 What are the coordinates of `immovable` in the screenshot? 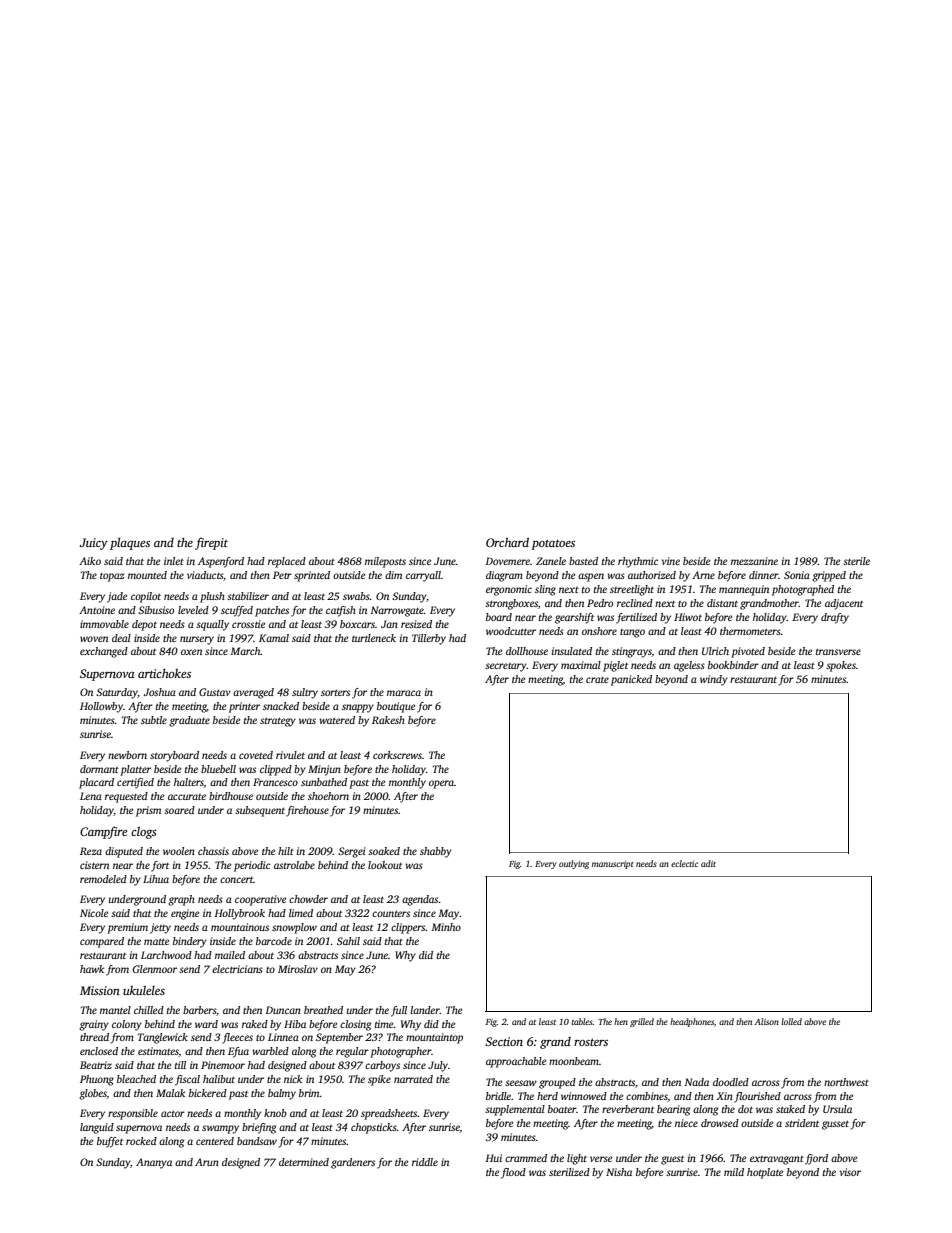 It's located at (104, 624).
